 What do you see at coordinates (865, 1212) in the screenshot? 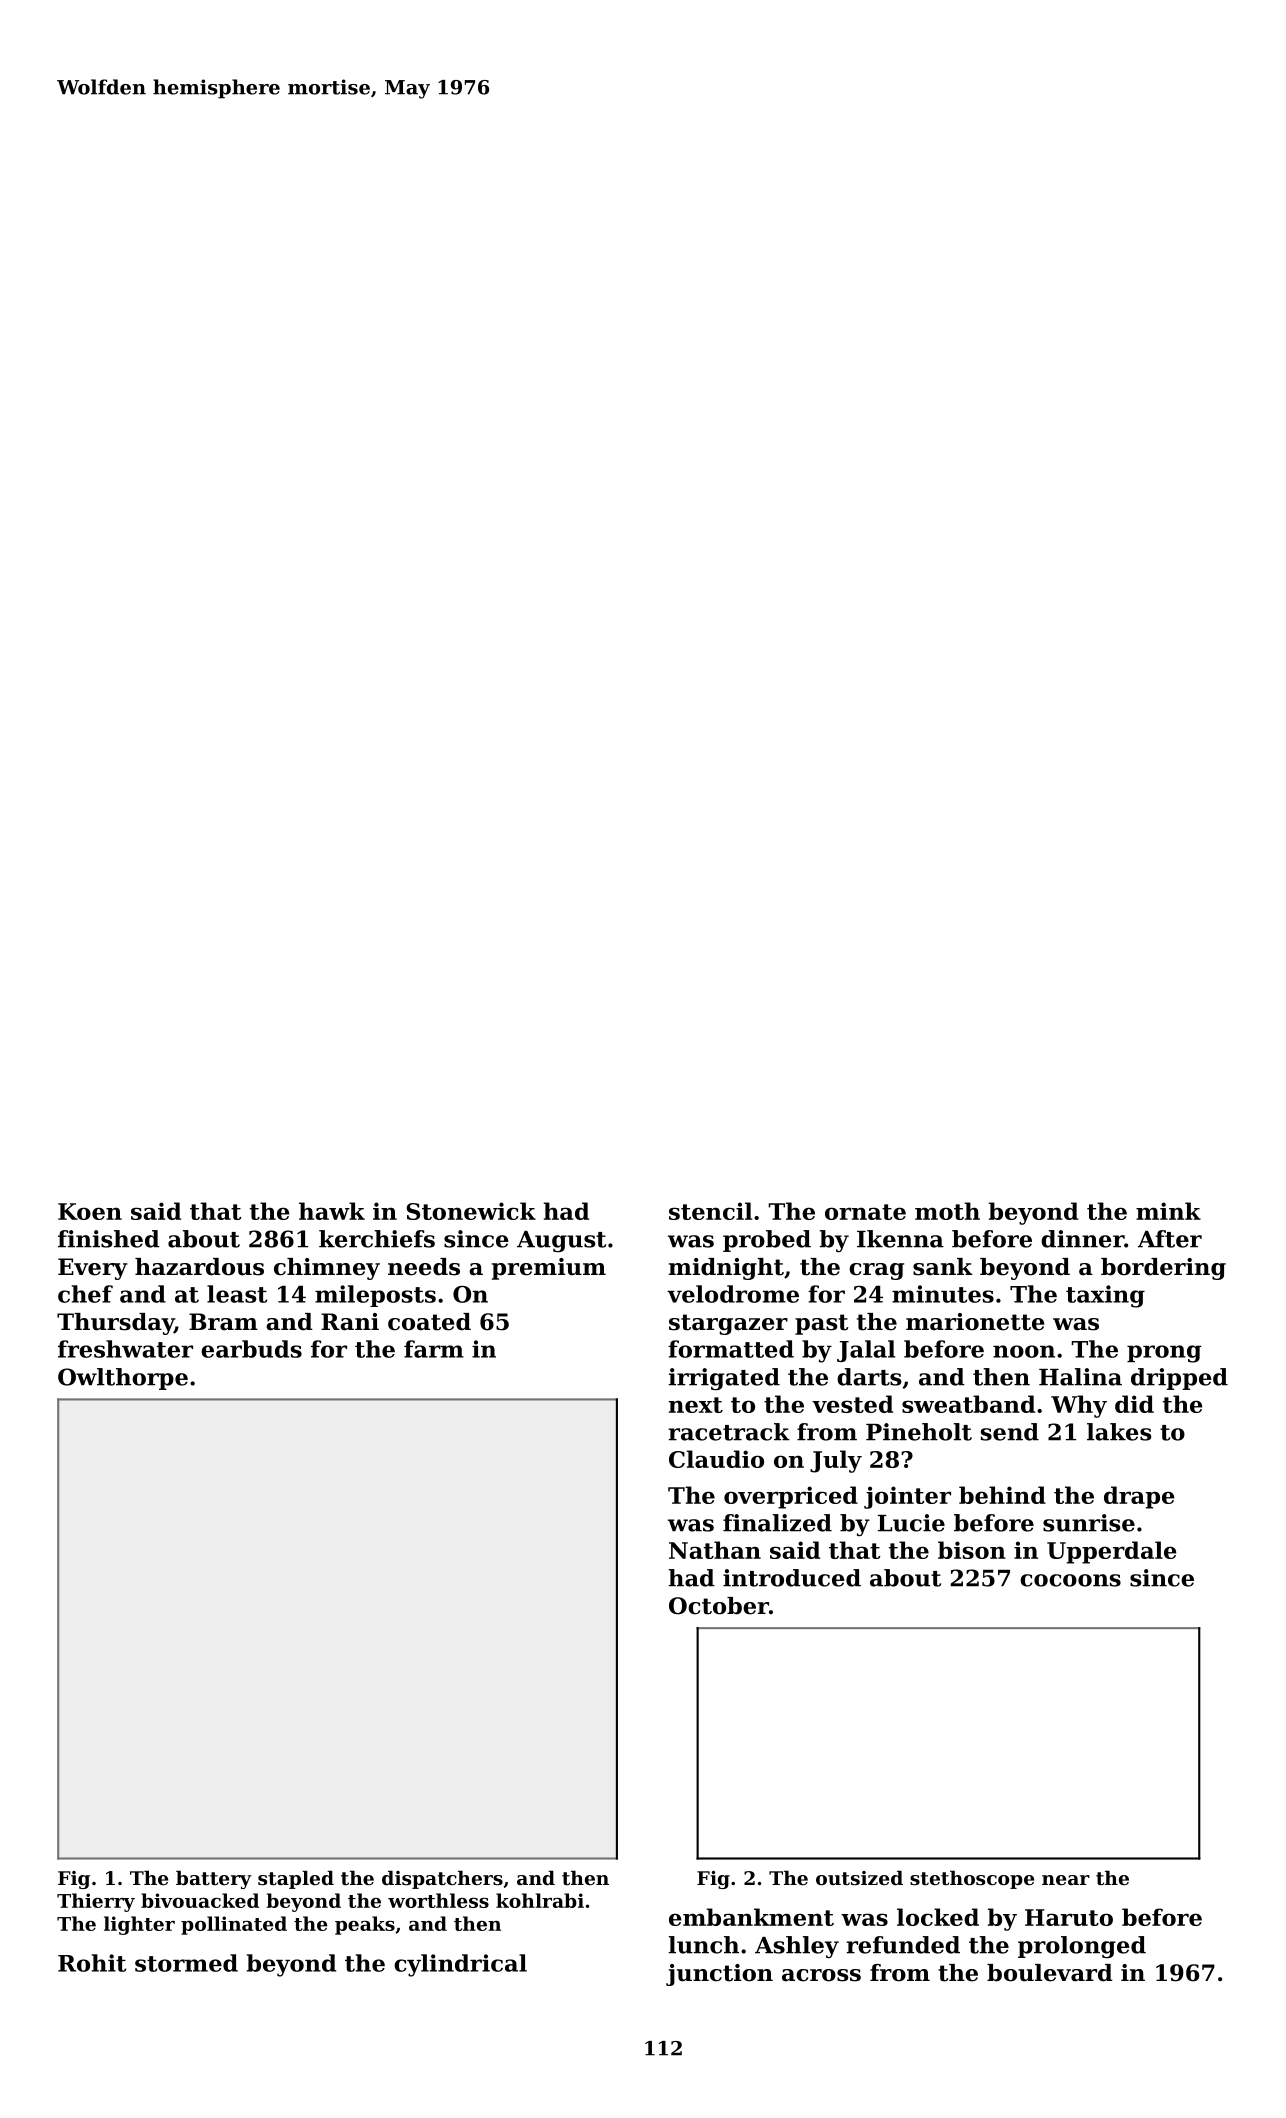
I see `ornate` at bounding box center [865, 1212].
